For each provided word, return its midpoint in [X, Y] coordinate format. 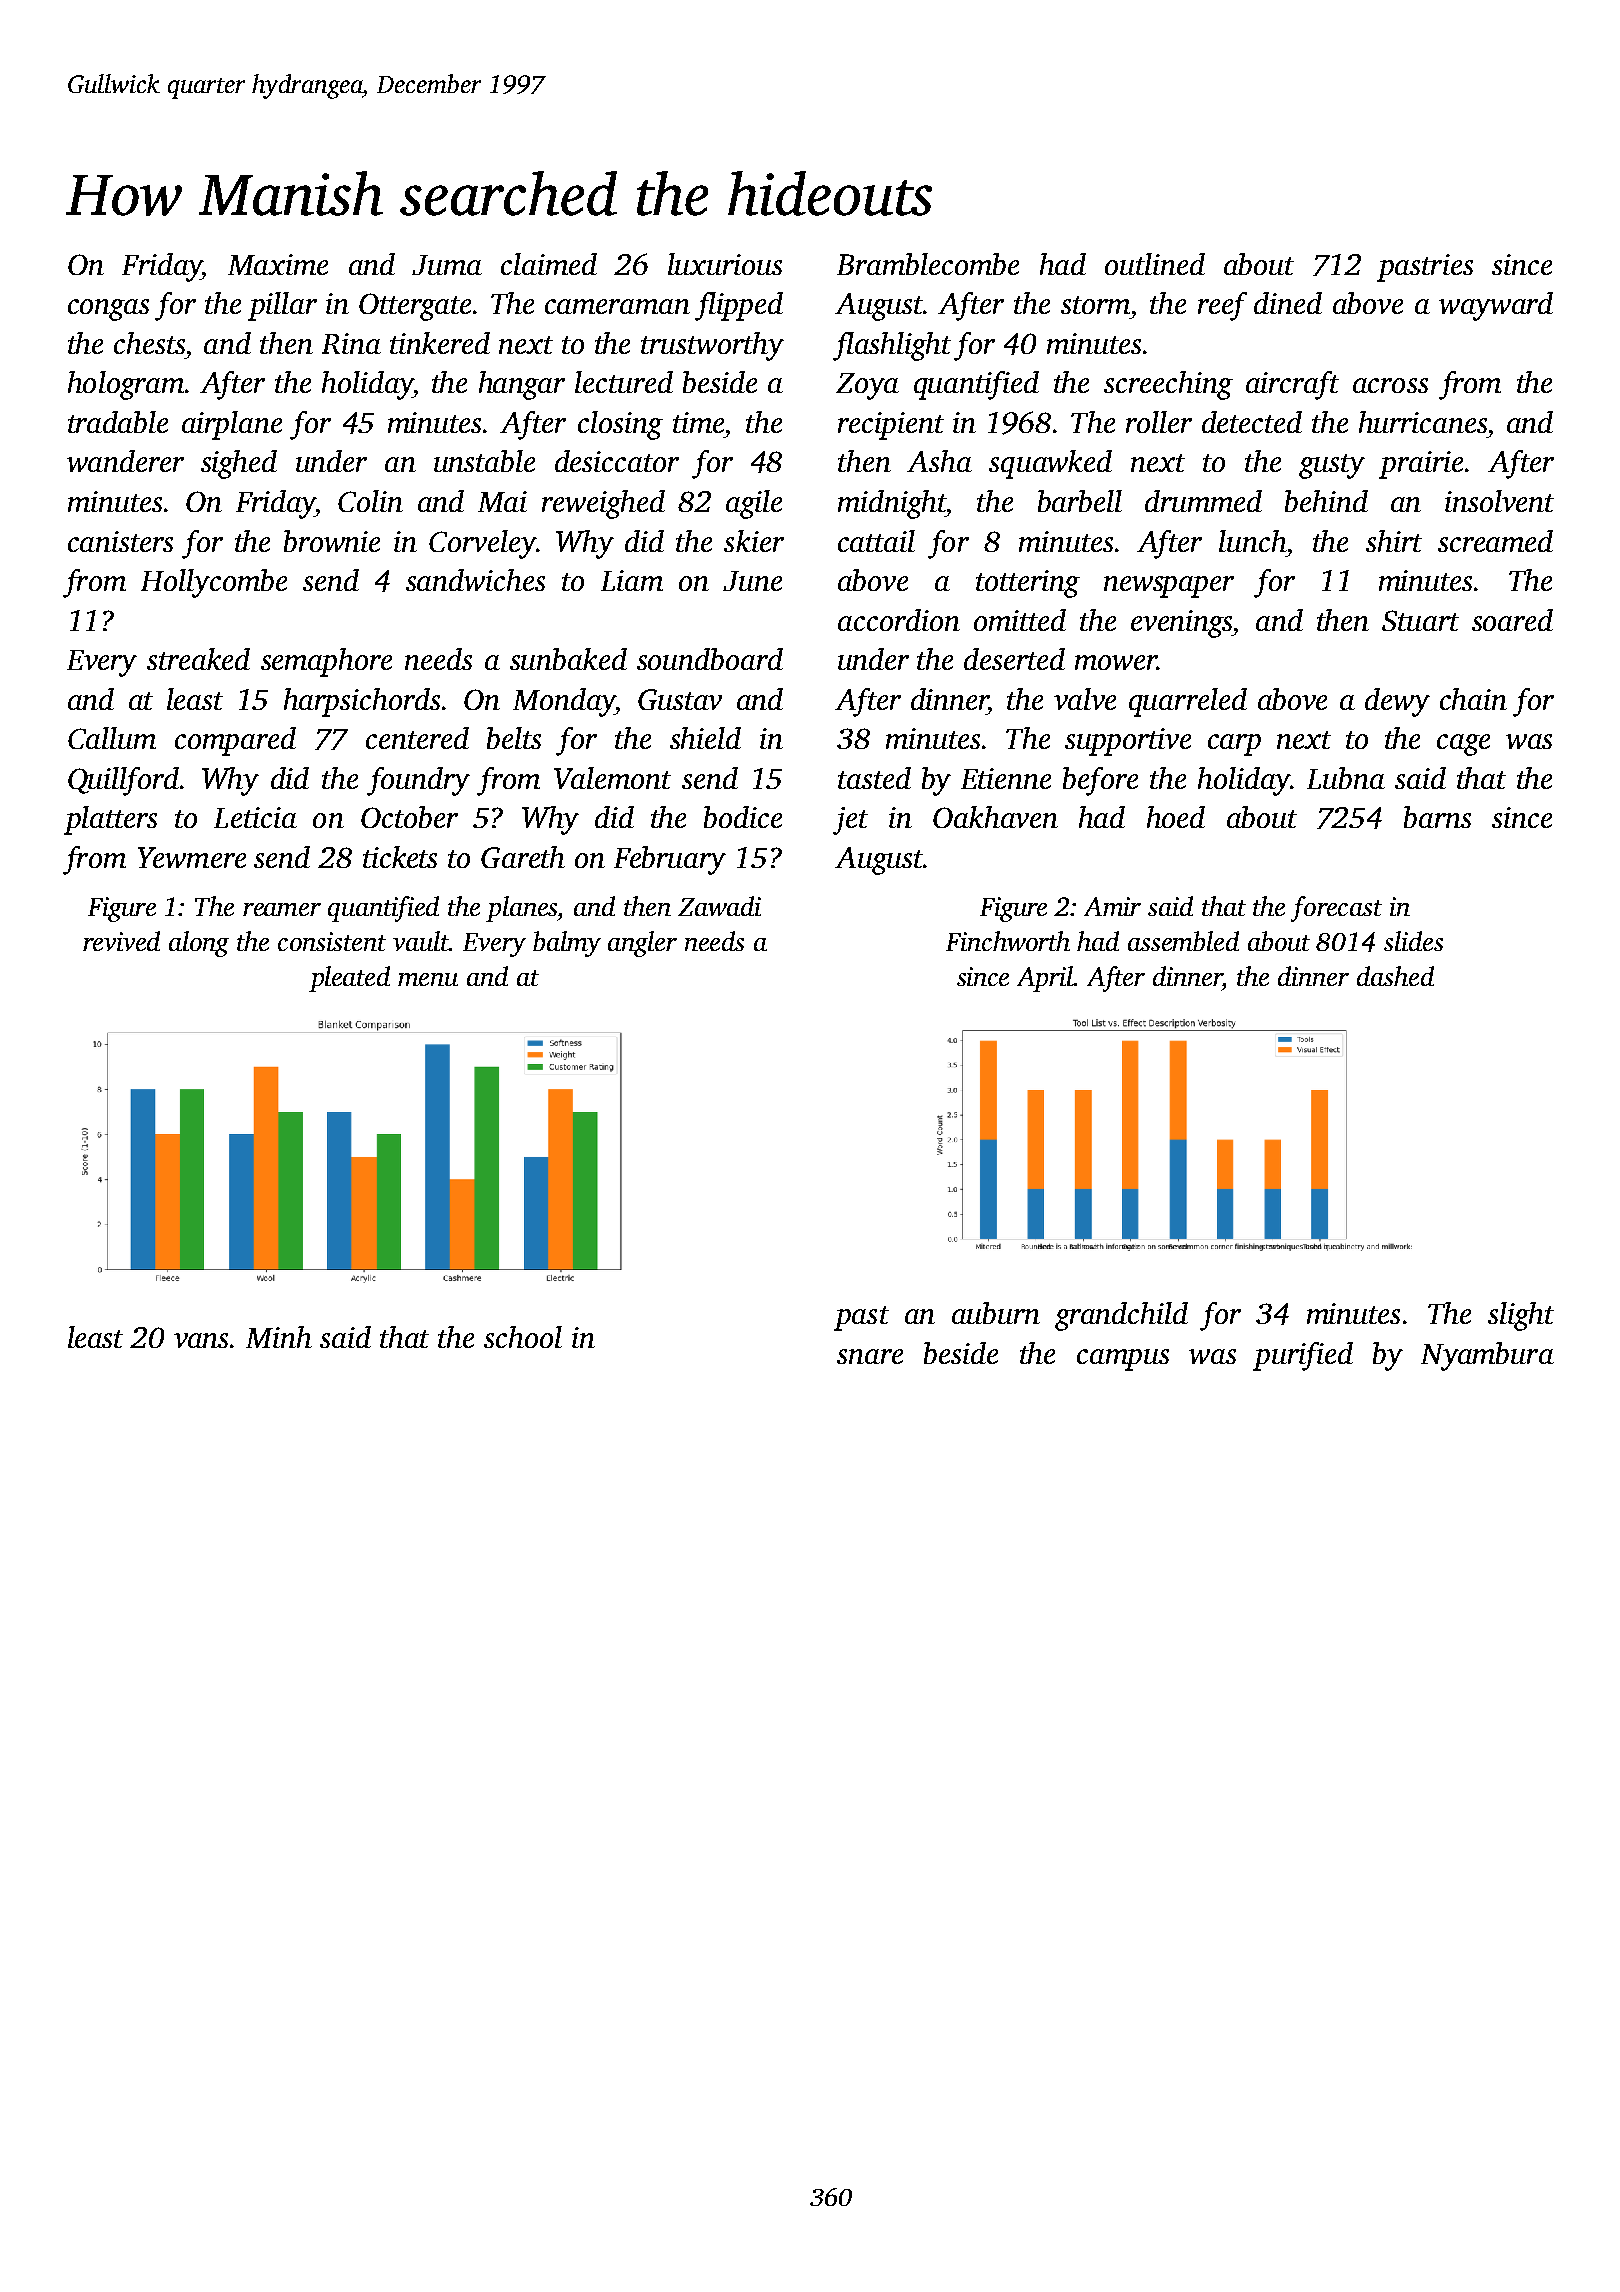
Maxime [278, 264]
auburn [996, 1313]
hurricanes [1423, 422]
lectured [624, 382]
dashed [1395, 976]
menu [428, 979]
